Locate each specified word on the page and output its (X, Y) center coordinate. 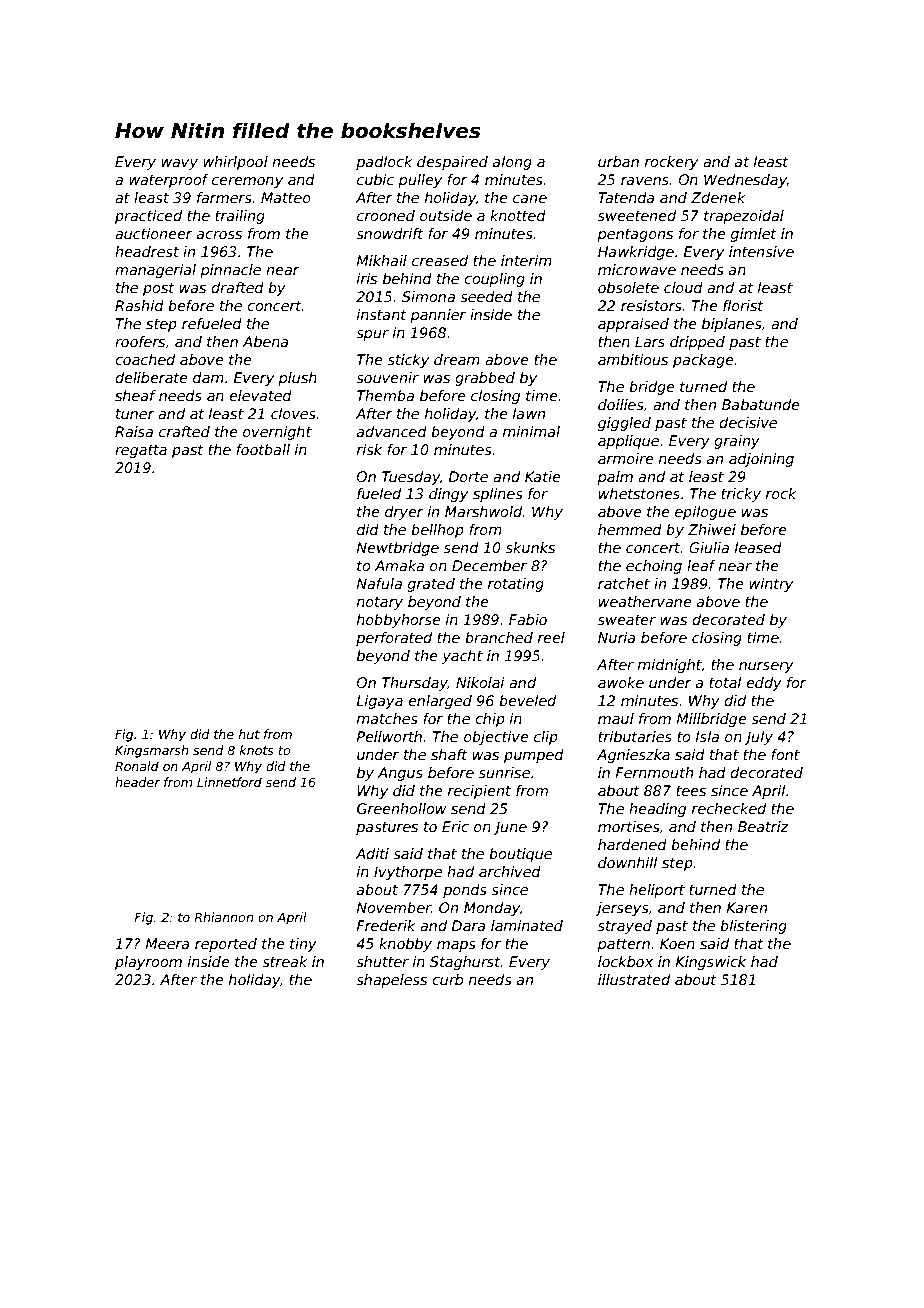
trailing (240, 217)
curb (447, 979)
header (137, 782)
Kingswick (710, 963)
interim (526, 260)
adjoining (761, 460)
